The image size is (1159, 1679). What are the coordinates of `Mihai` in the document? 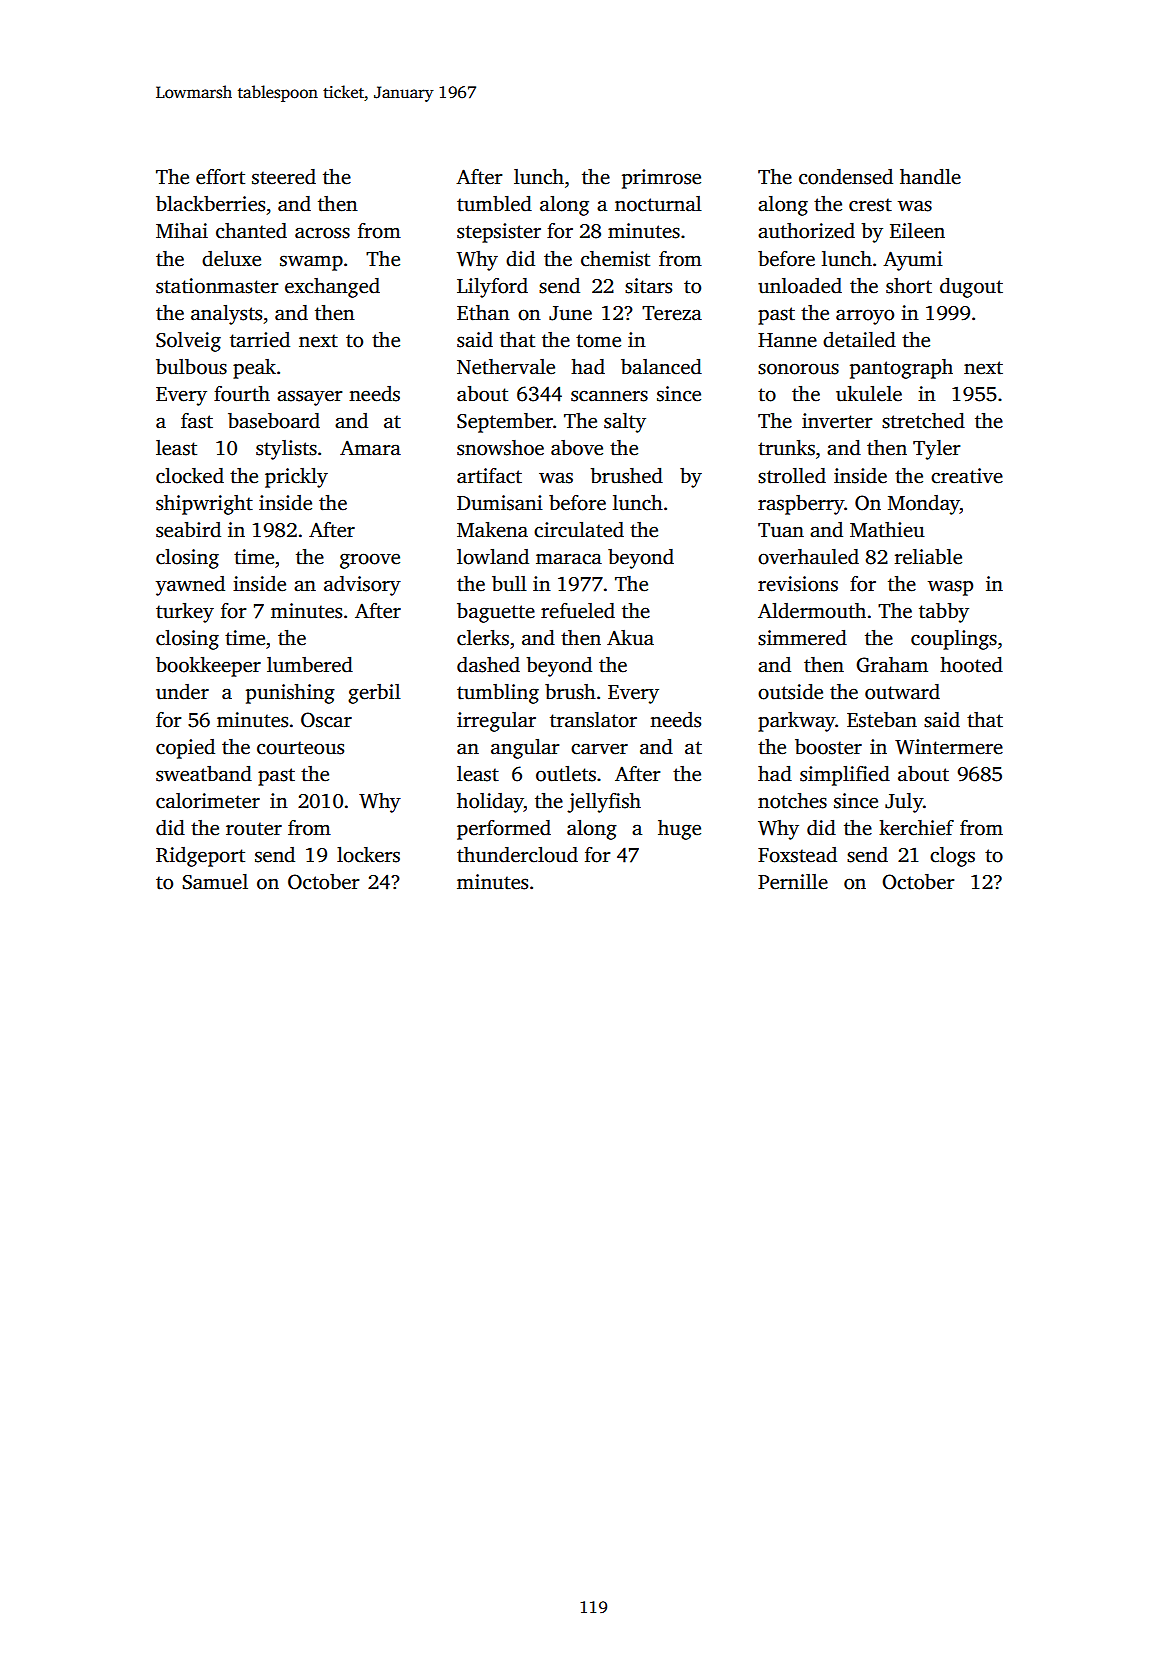 It's located at (182, 231).
